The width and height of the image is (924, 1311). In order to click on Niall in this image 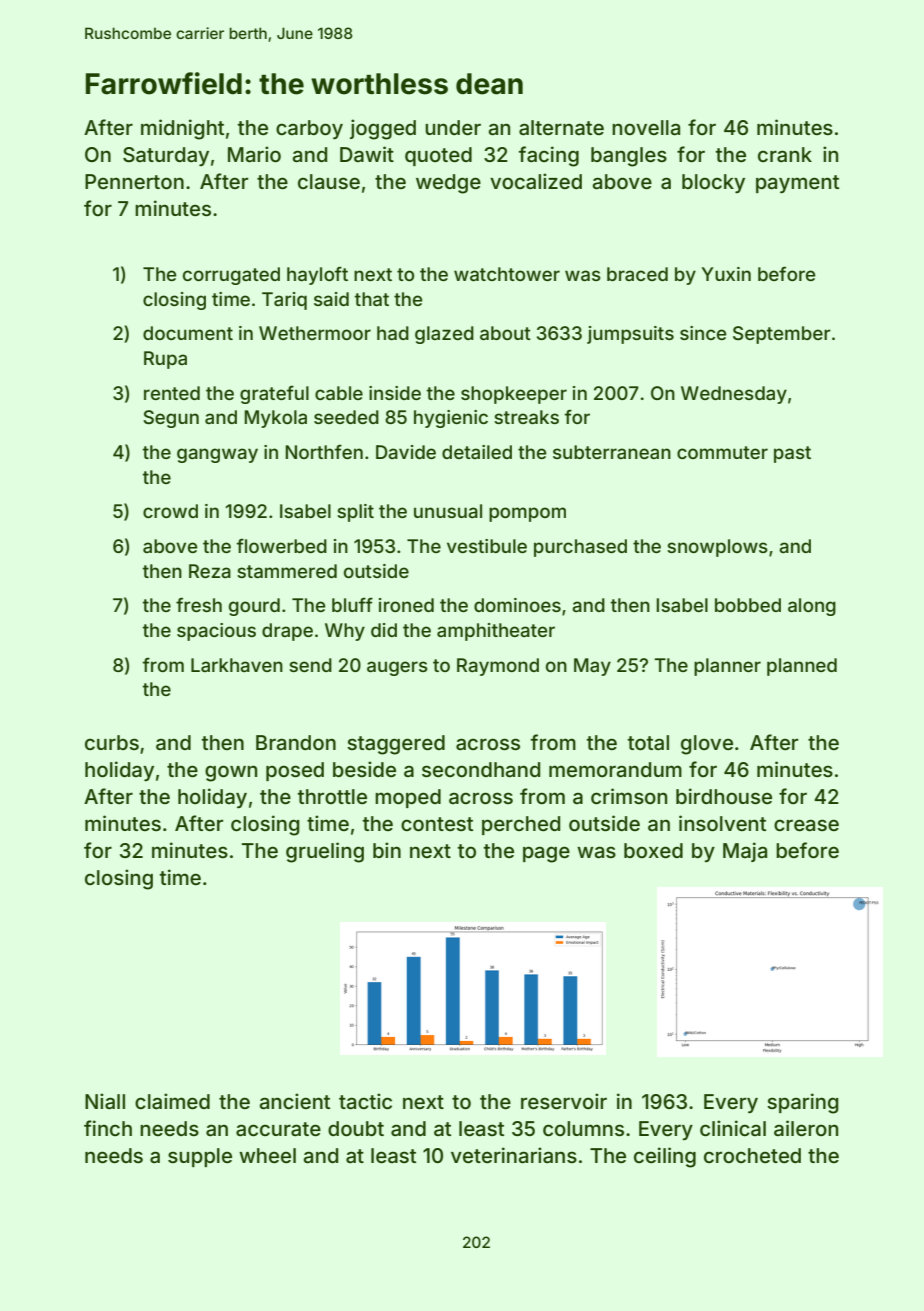, I will do `click(105, 1101)`.
